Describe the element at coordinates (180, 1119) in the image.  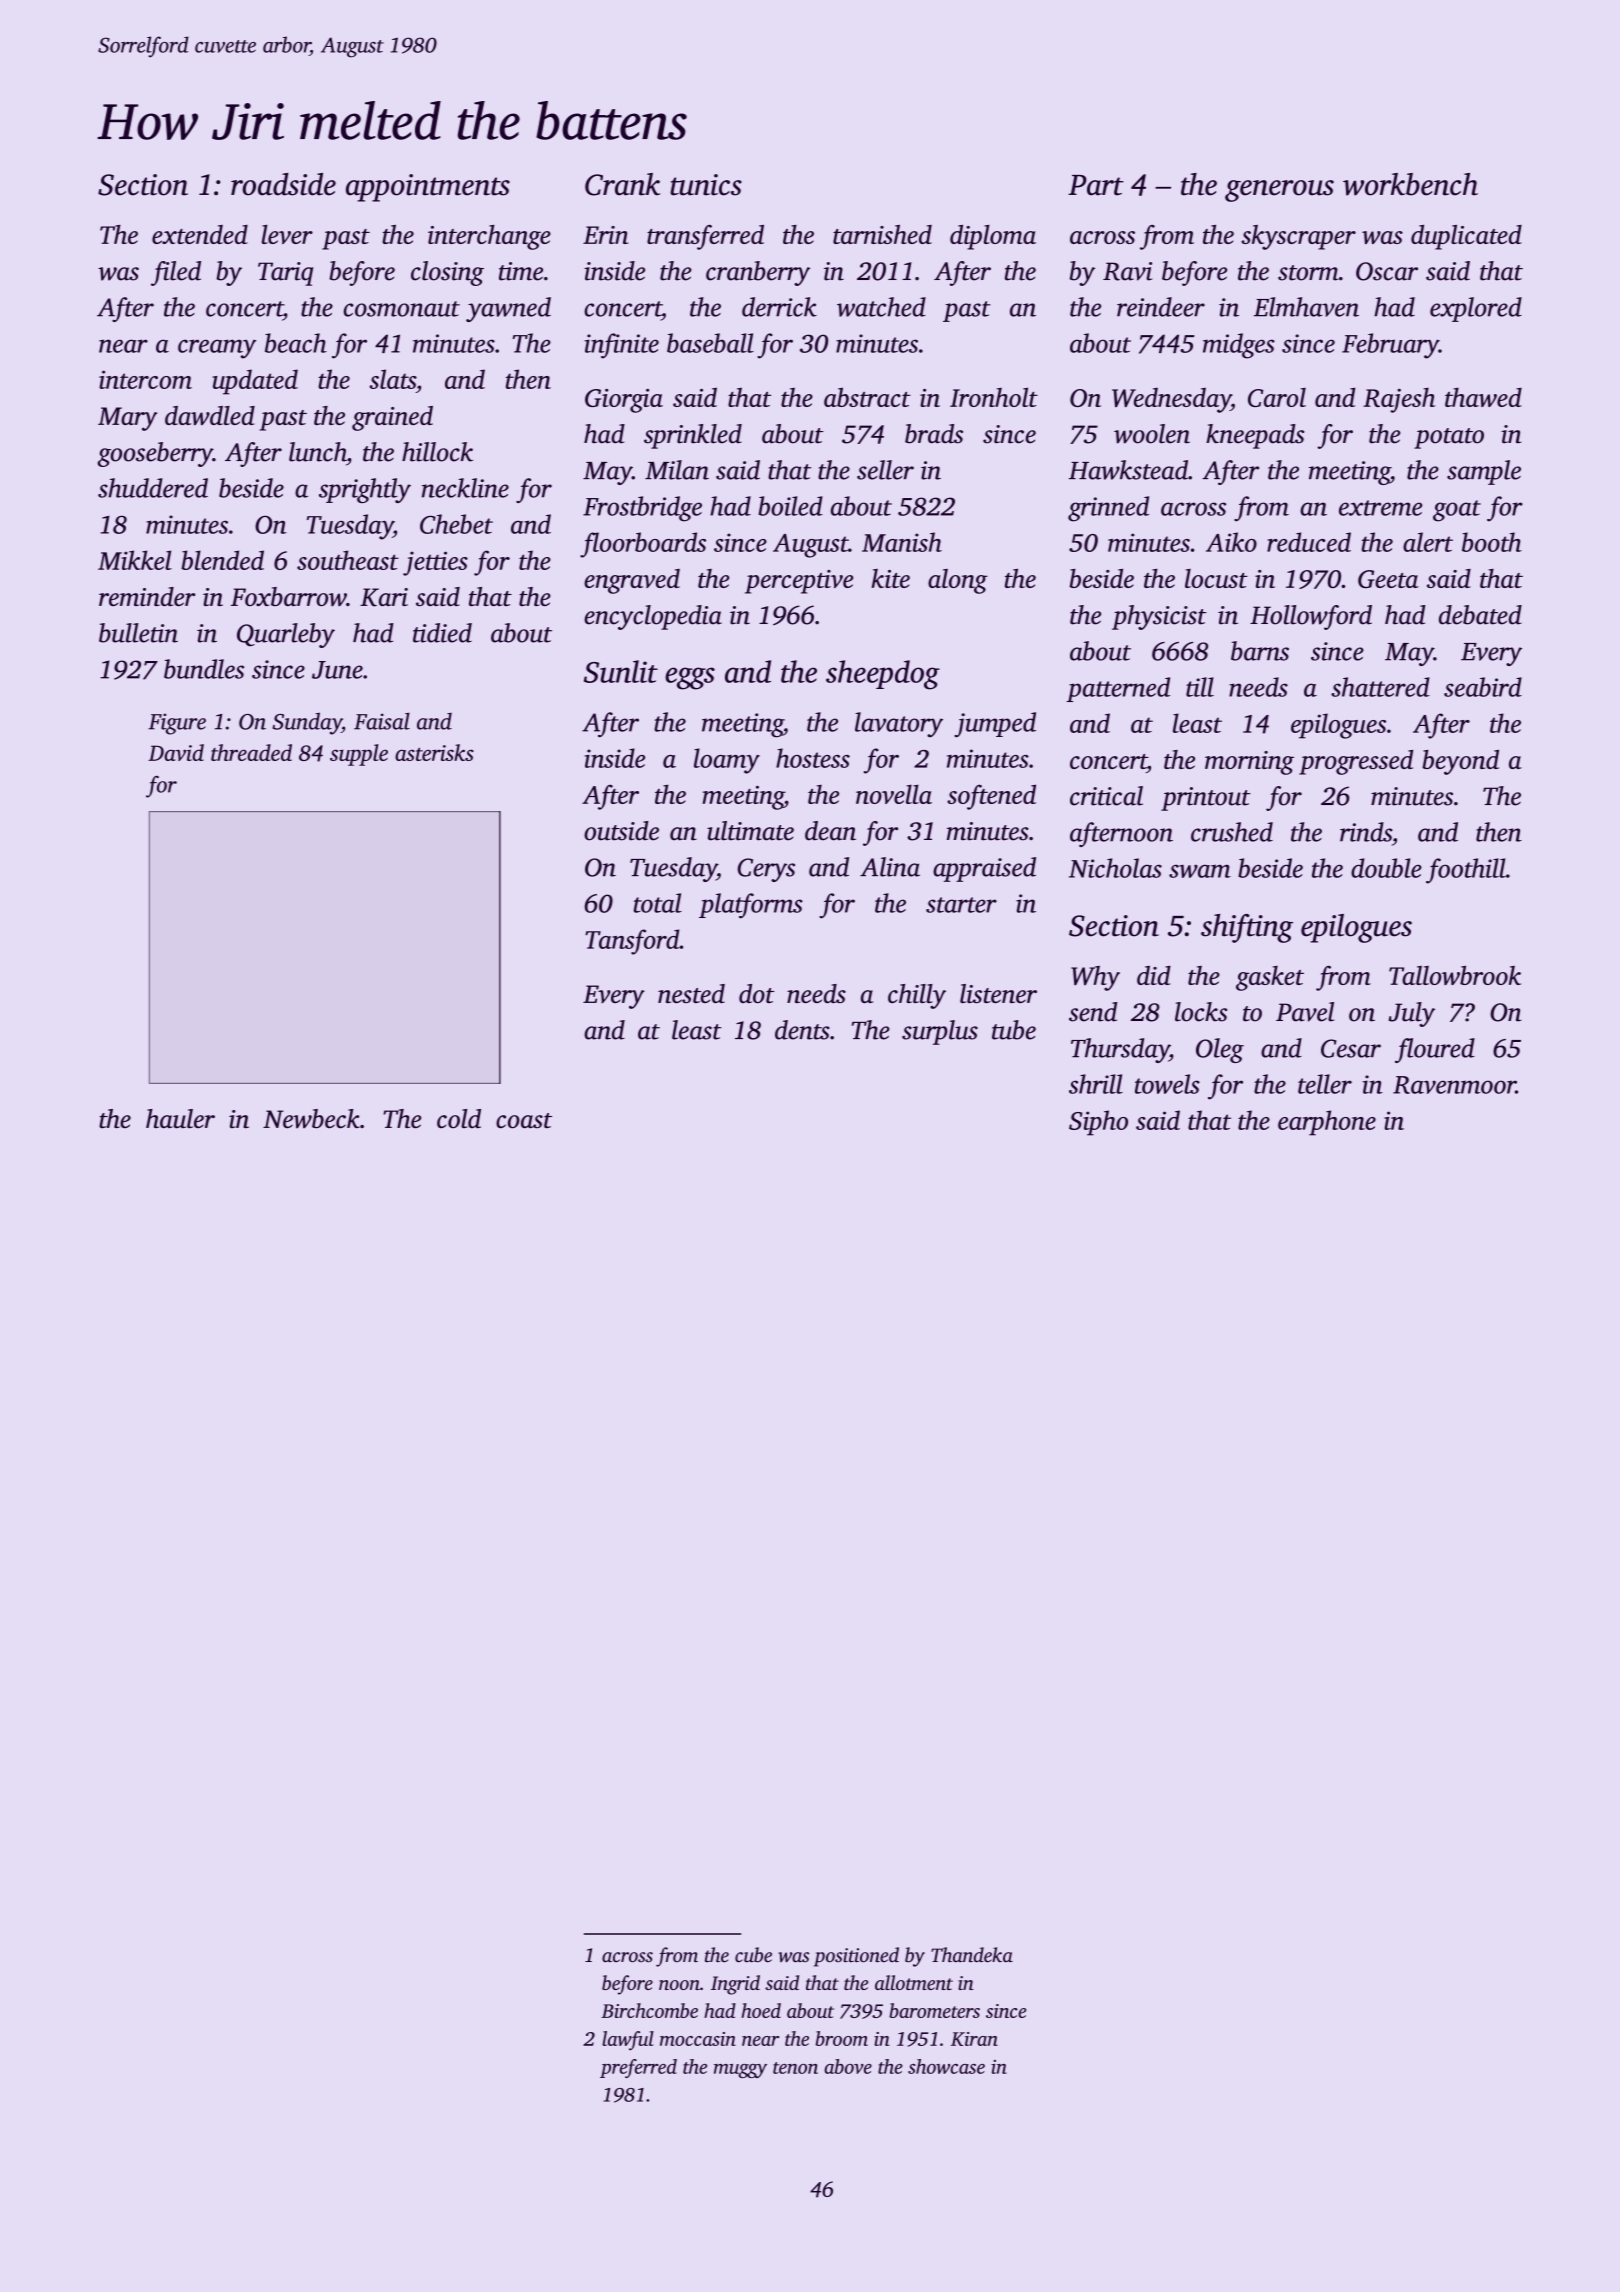
I see `hauler` at that location.
